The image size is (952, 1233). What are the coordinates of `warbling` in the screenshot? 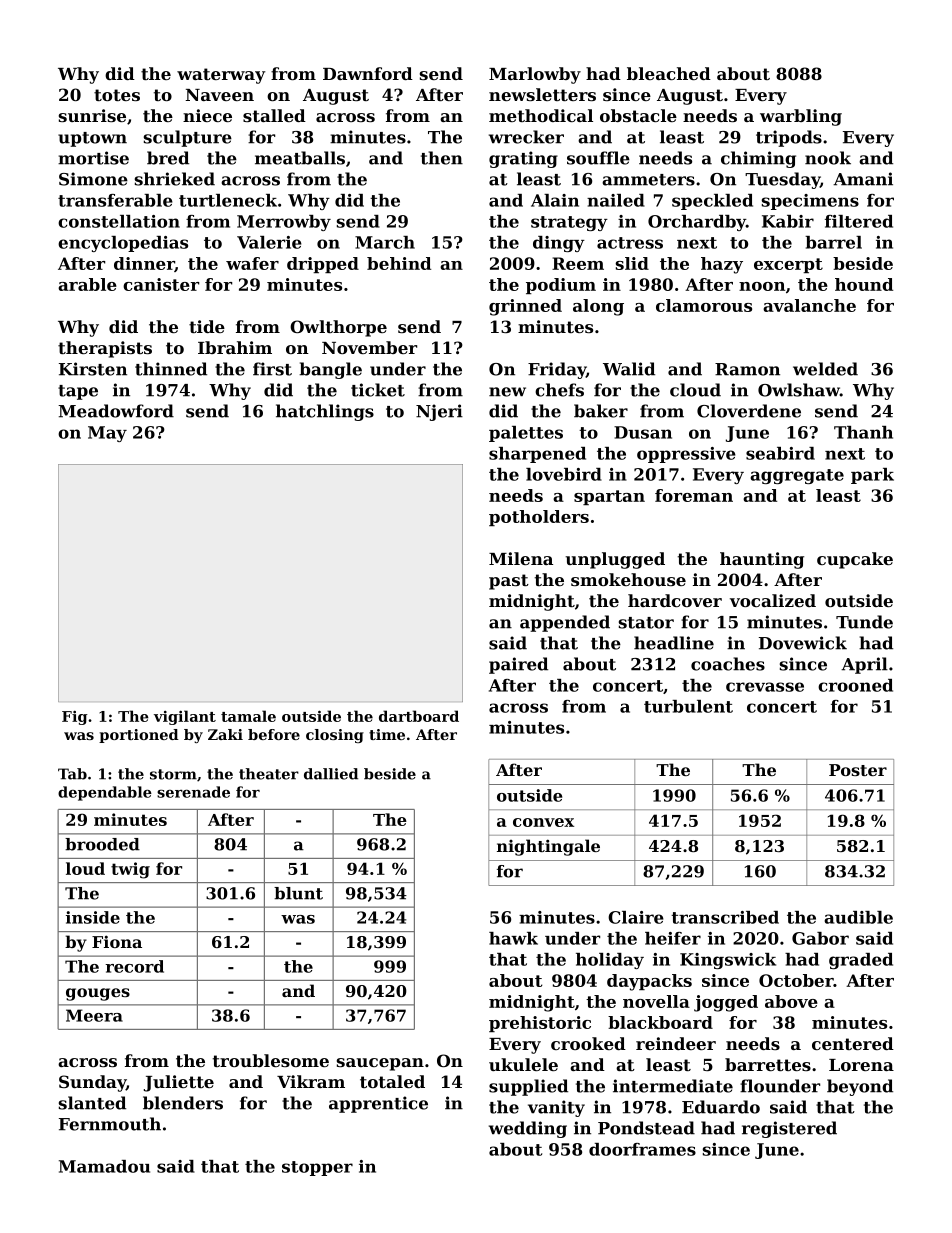 It's located at (801, 117).
